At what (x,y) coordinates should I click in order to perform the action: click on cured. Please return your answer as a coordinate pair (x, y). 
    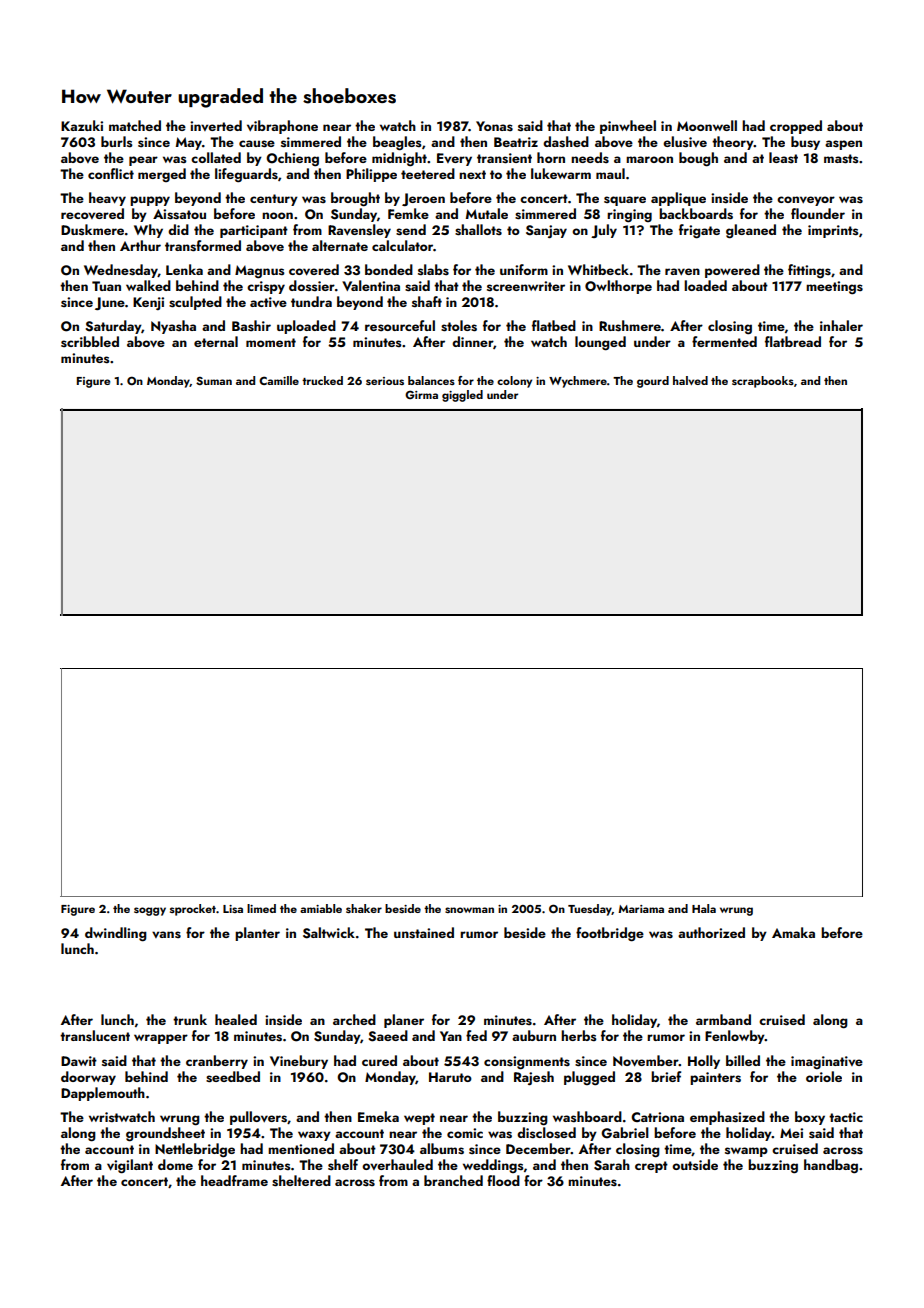
    Looking at the image, I should click on (379, 1060).
